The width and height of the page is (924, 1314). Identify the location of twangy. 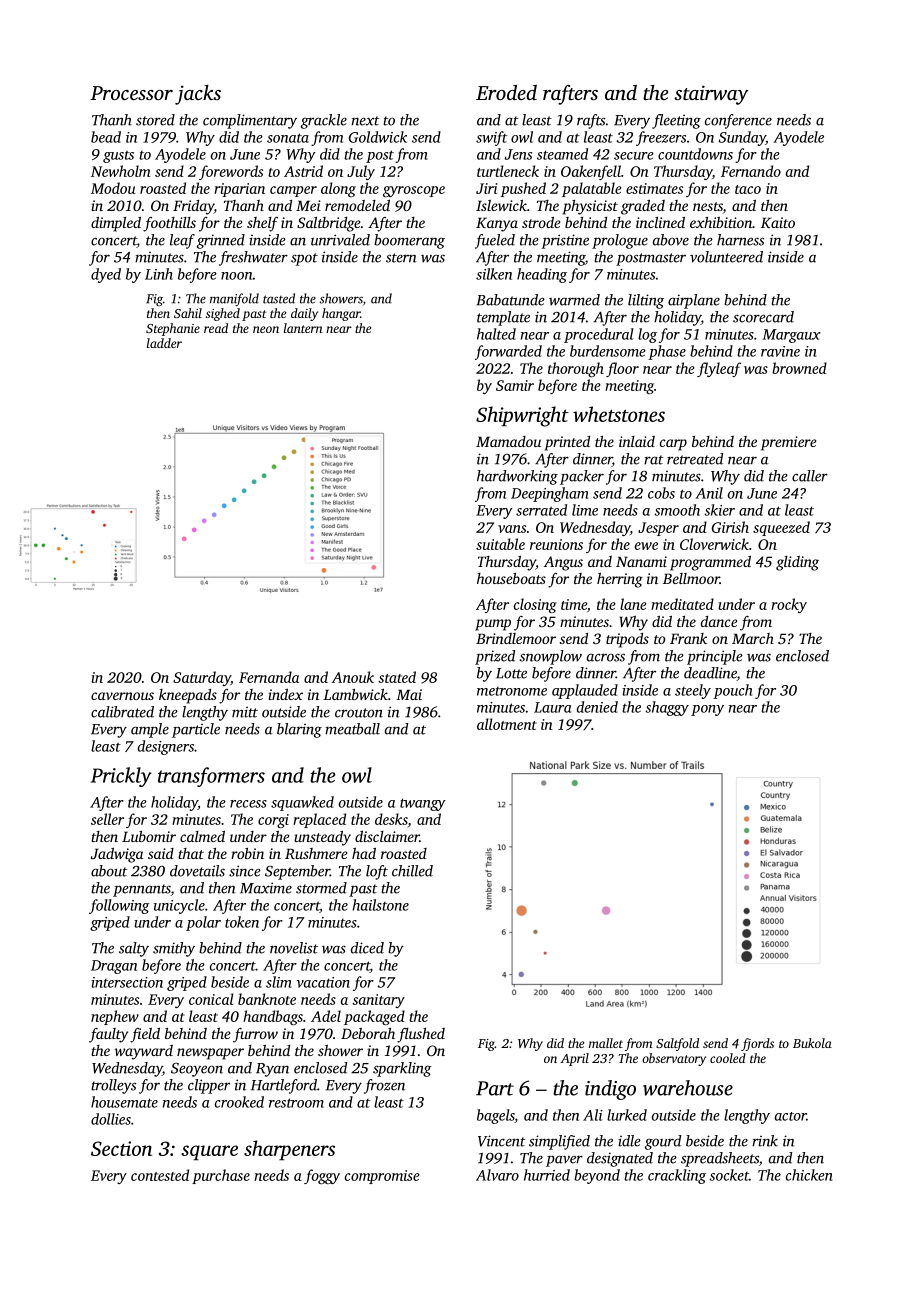
(423, 804).
